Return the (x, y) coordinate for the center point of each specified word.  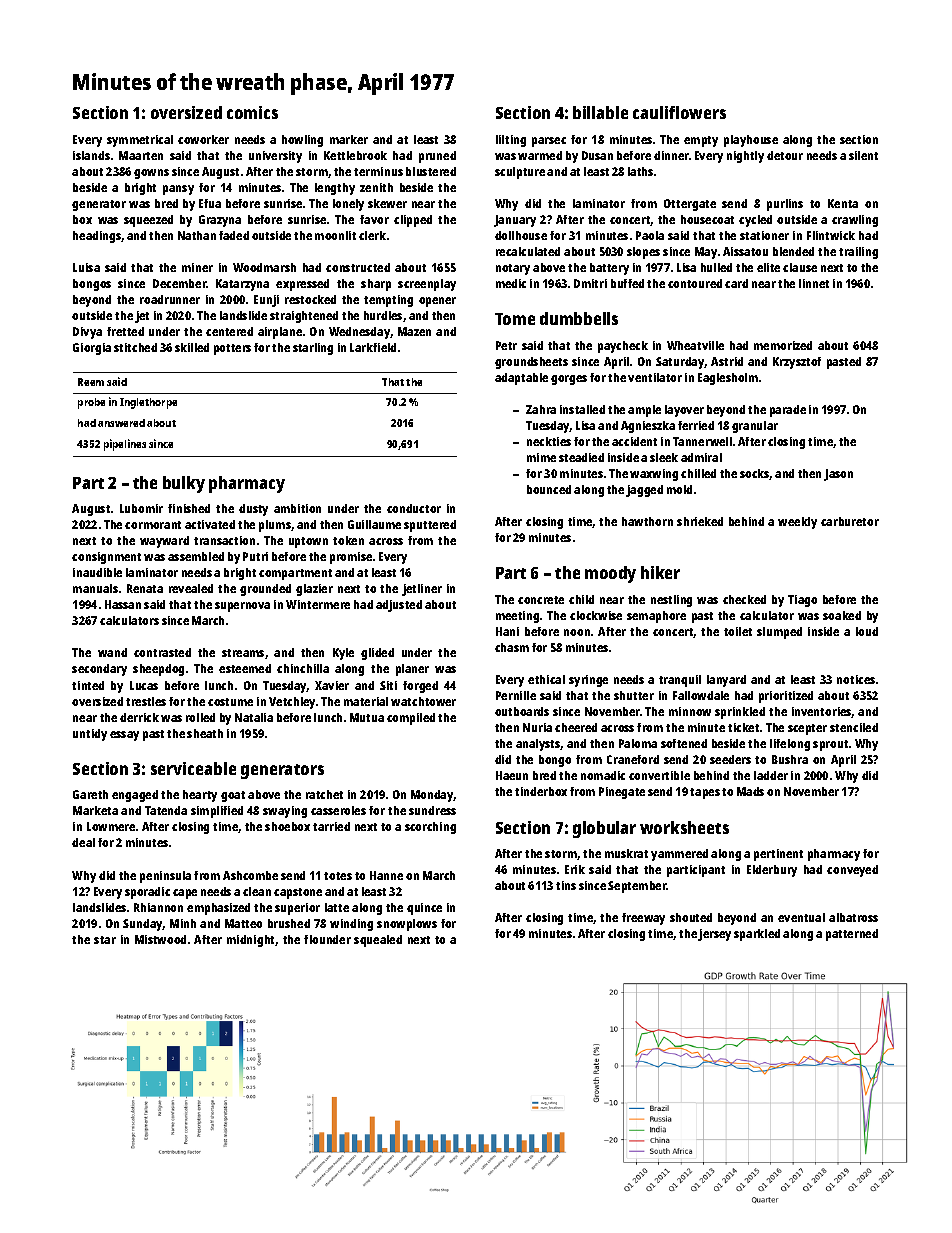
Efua (210, 203)
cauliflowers (679, 112)
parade (788, 411)
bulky (184, 484)
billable (600, 112)
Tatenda (166, 810)
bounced (549, 489)
